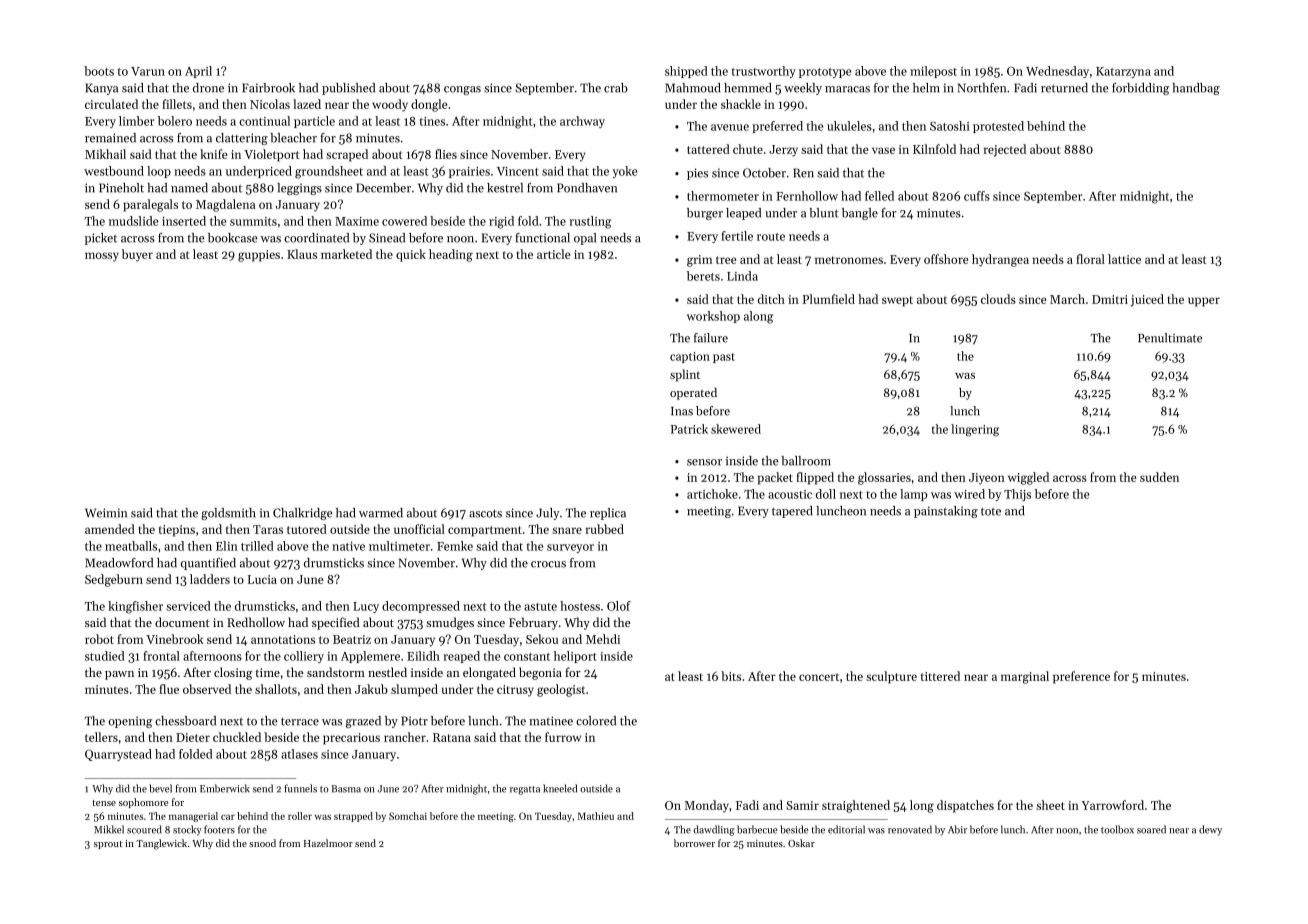  Describe the element at coordinates (1123, 72) in the image. I see `Katarzyna` at that location.
